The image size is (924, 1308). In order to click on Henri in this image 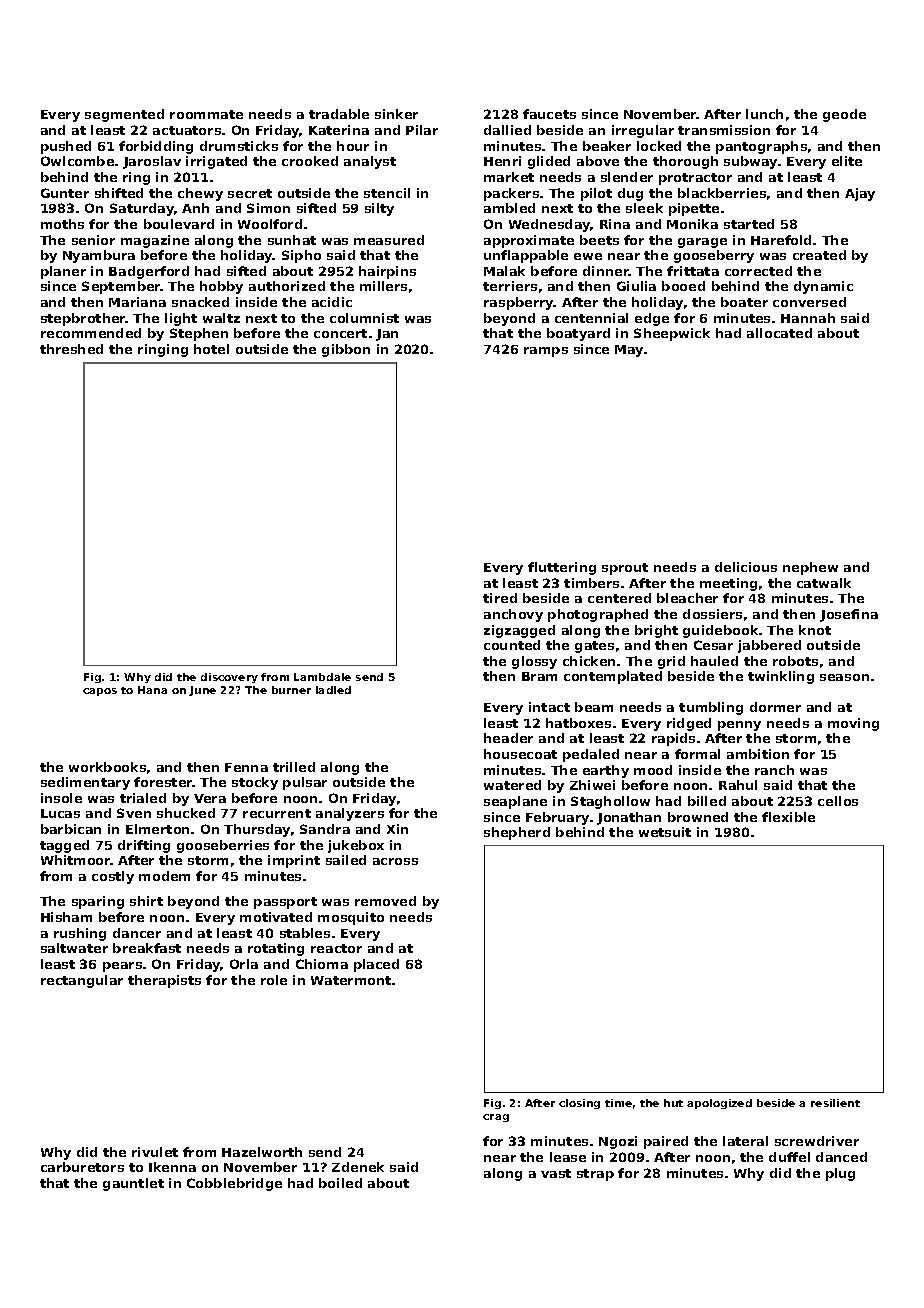, I will do `click(502, 161)`.
